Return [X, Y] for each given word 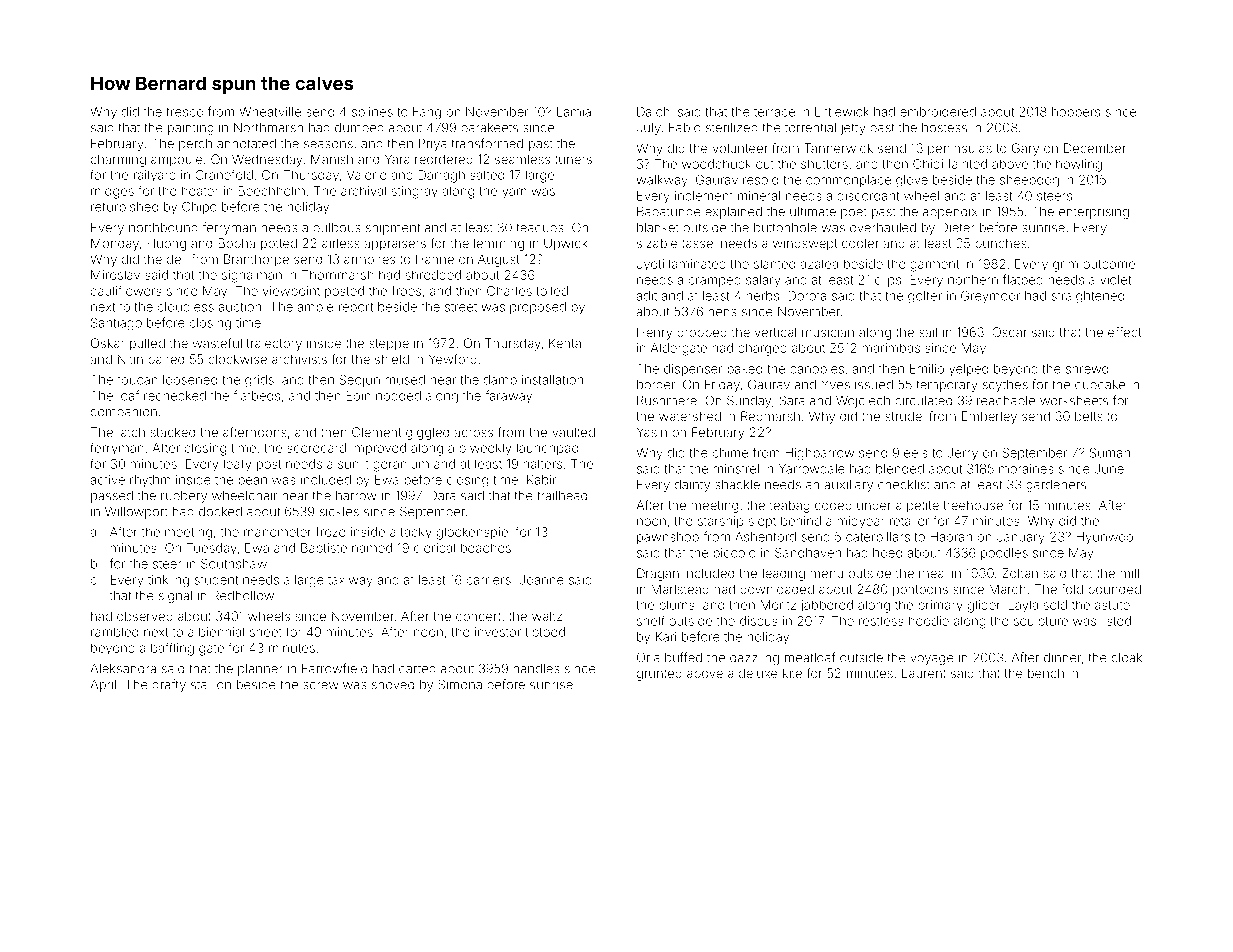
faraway [508, 396]
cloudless [186, 307]
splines [372, 113]
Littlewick [842, 112]
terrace [774, 112]
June [1109, 469]
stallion [211, 685]
